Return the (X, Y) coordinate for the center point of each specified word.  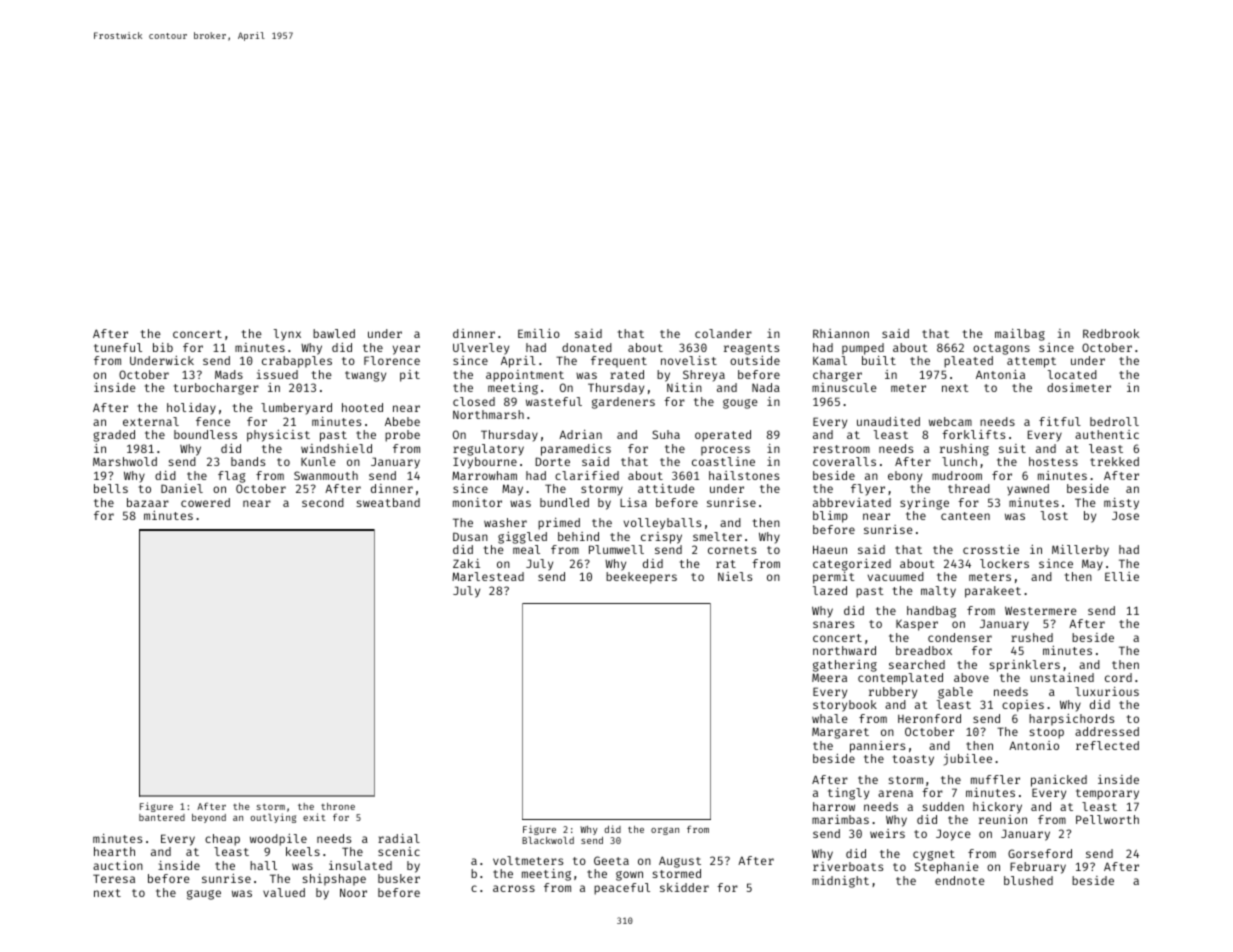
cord (1118, 677)
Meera (829, 677)
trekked (1114, 461)
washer (505, 522)
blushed (1028, 880)
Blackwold (548, 840)
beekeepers (641, 578)
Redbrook (1111, 333)
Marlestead (488, 576)
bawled (334, 333)
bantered (162, 817)
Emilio (539, 333)
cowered (205, 502)
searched (917, 664)
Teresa (114, 878)
